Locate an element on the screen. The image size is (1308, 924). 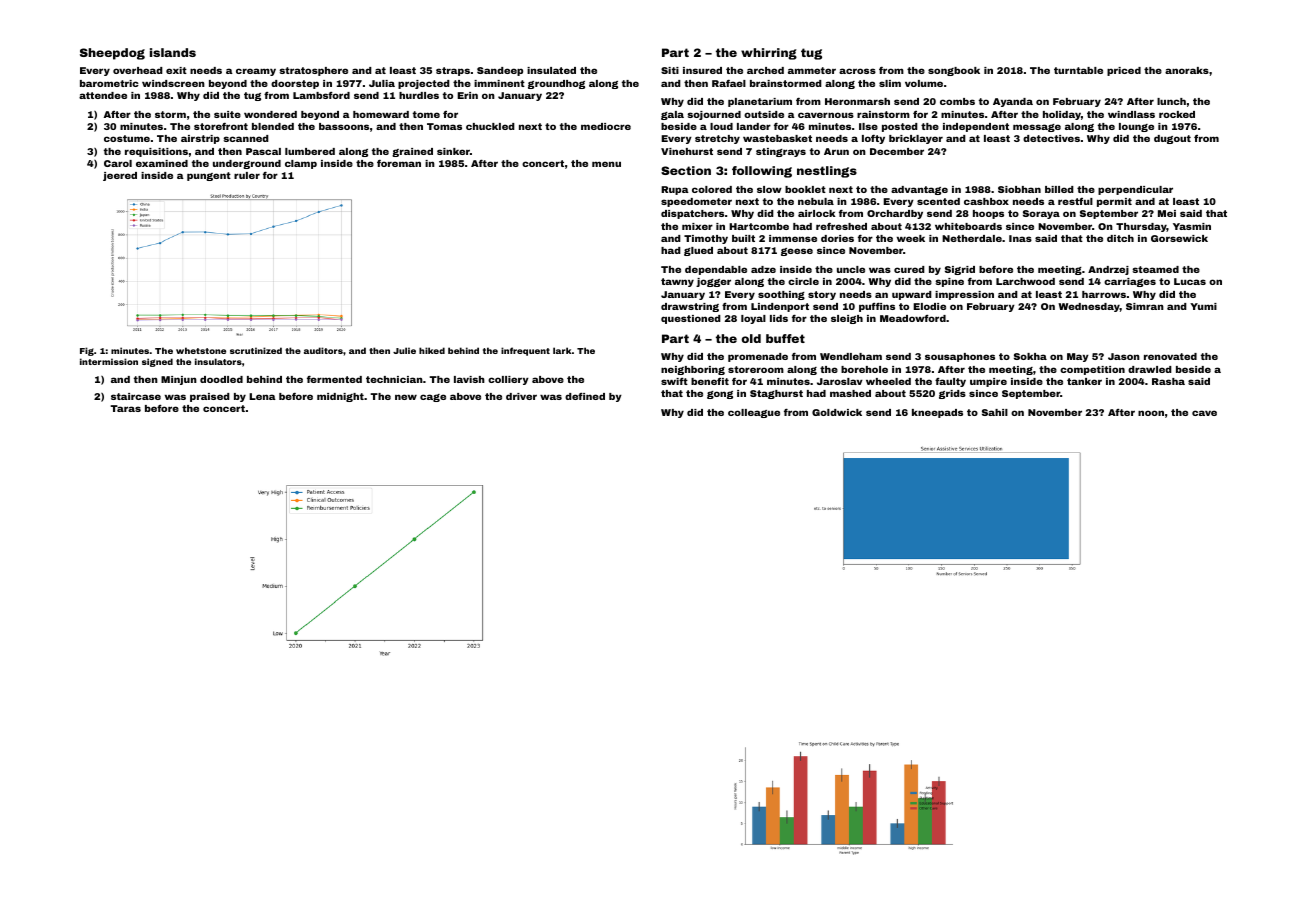
Timothy is located at coordinates (706, 239).
